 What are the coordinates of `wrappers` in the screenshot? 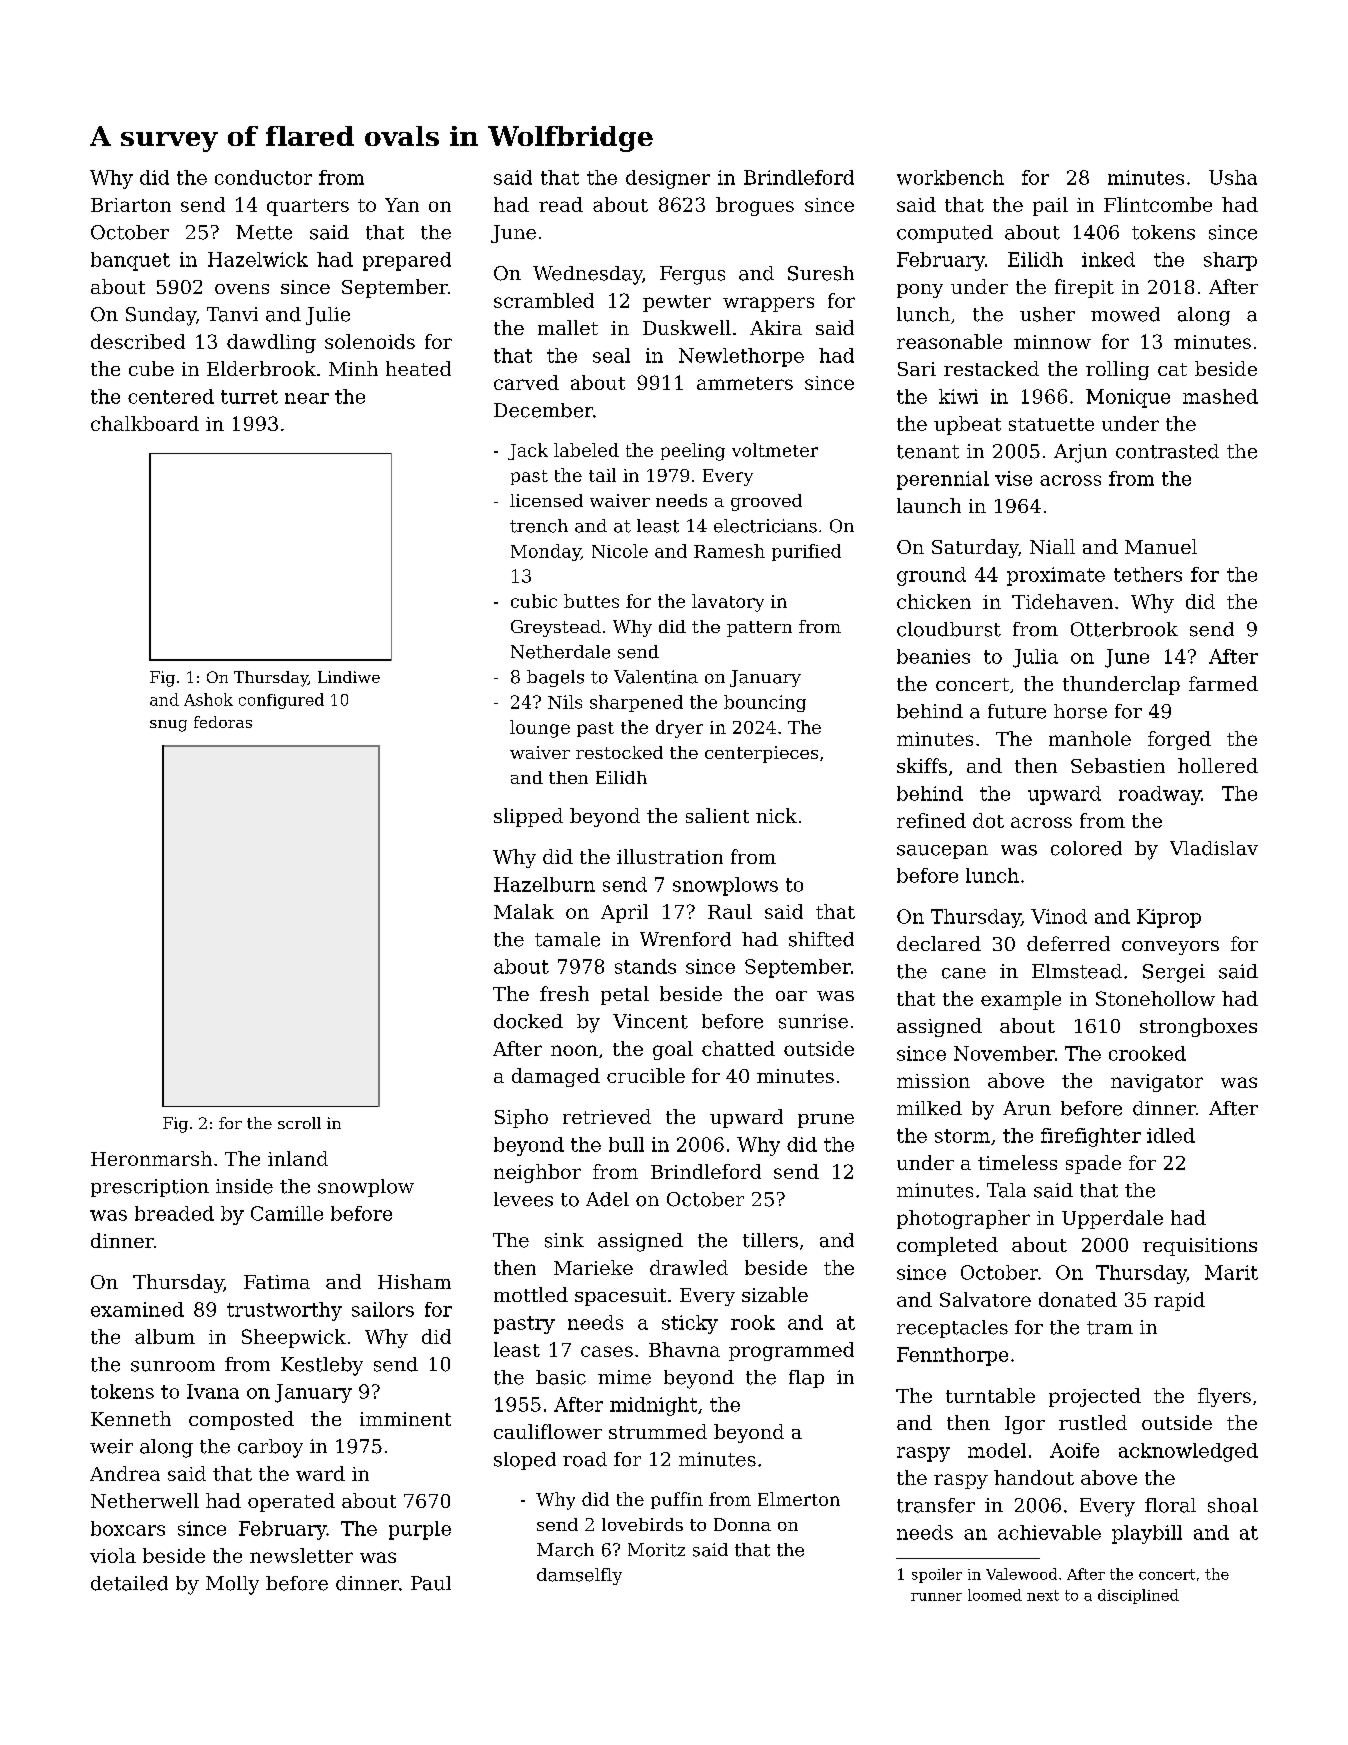 It's located at (768, 304).
